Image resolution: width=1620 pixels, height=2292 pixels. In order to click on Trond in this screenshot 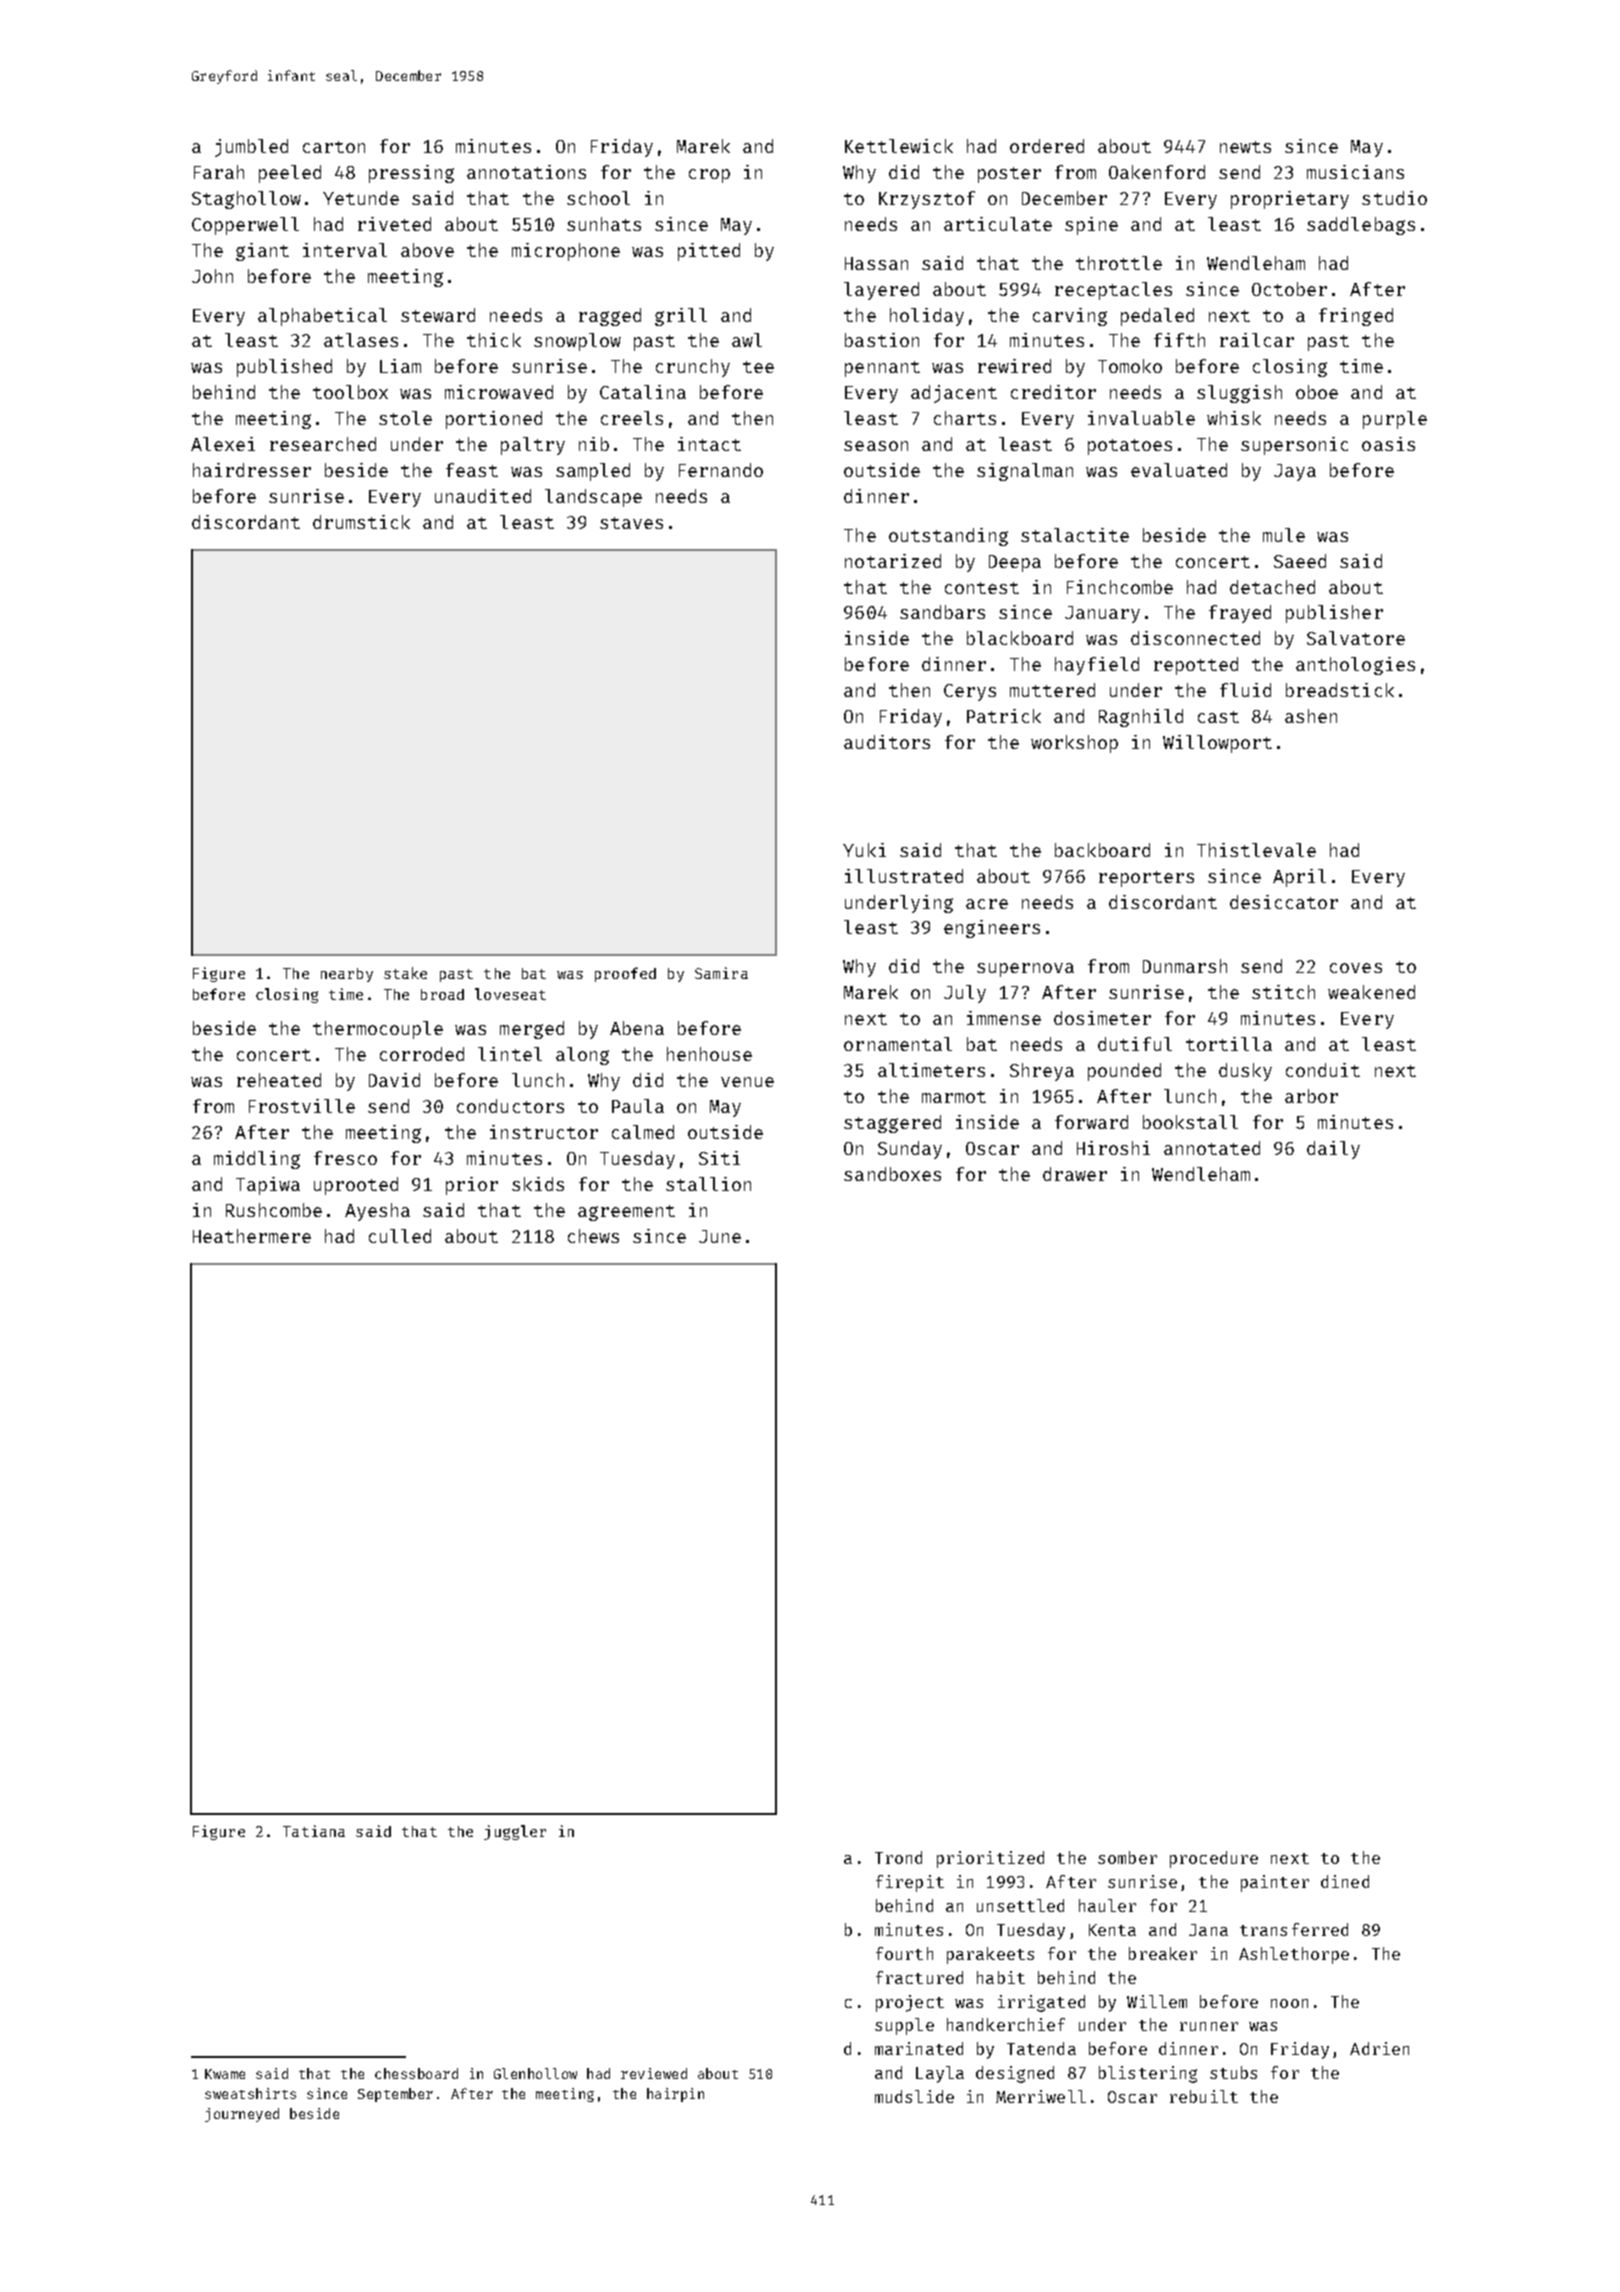, I will do `click(898, 1857)`.
